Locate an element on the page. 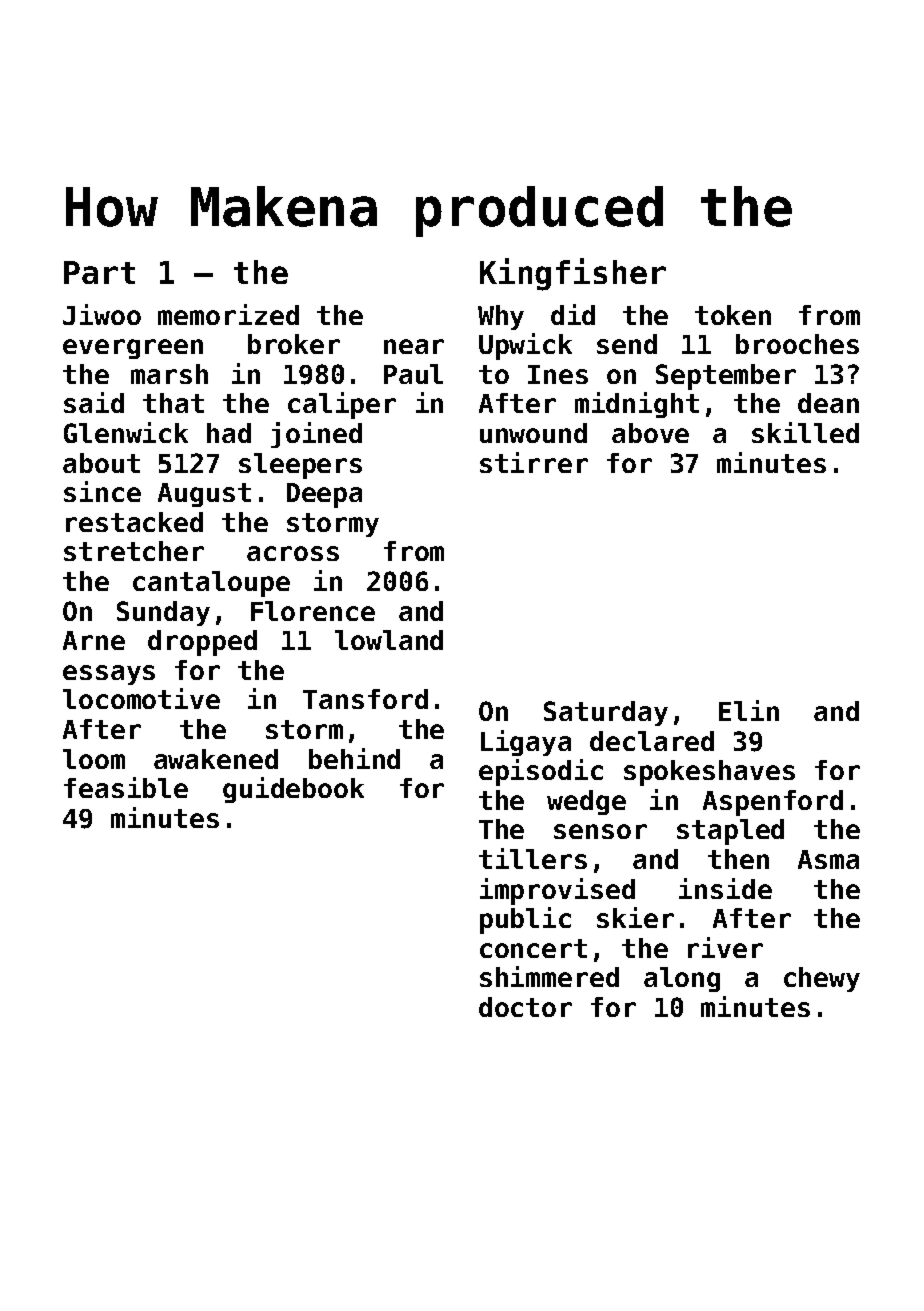 Image resolution: width=924 pixels, height=1311 pixels. guidebook is located at coordinates (293, 790).
